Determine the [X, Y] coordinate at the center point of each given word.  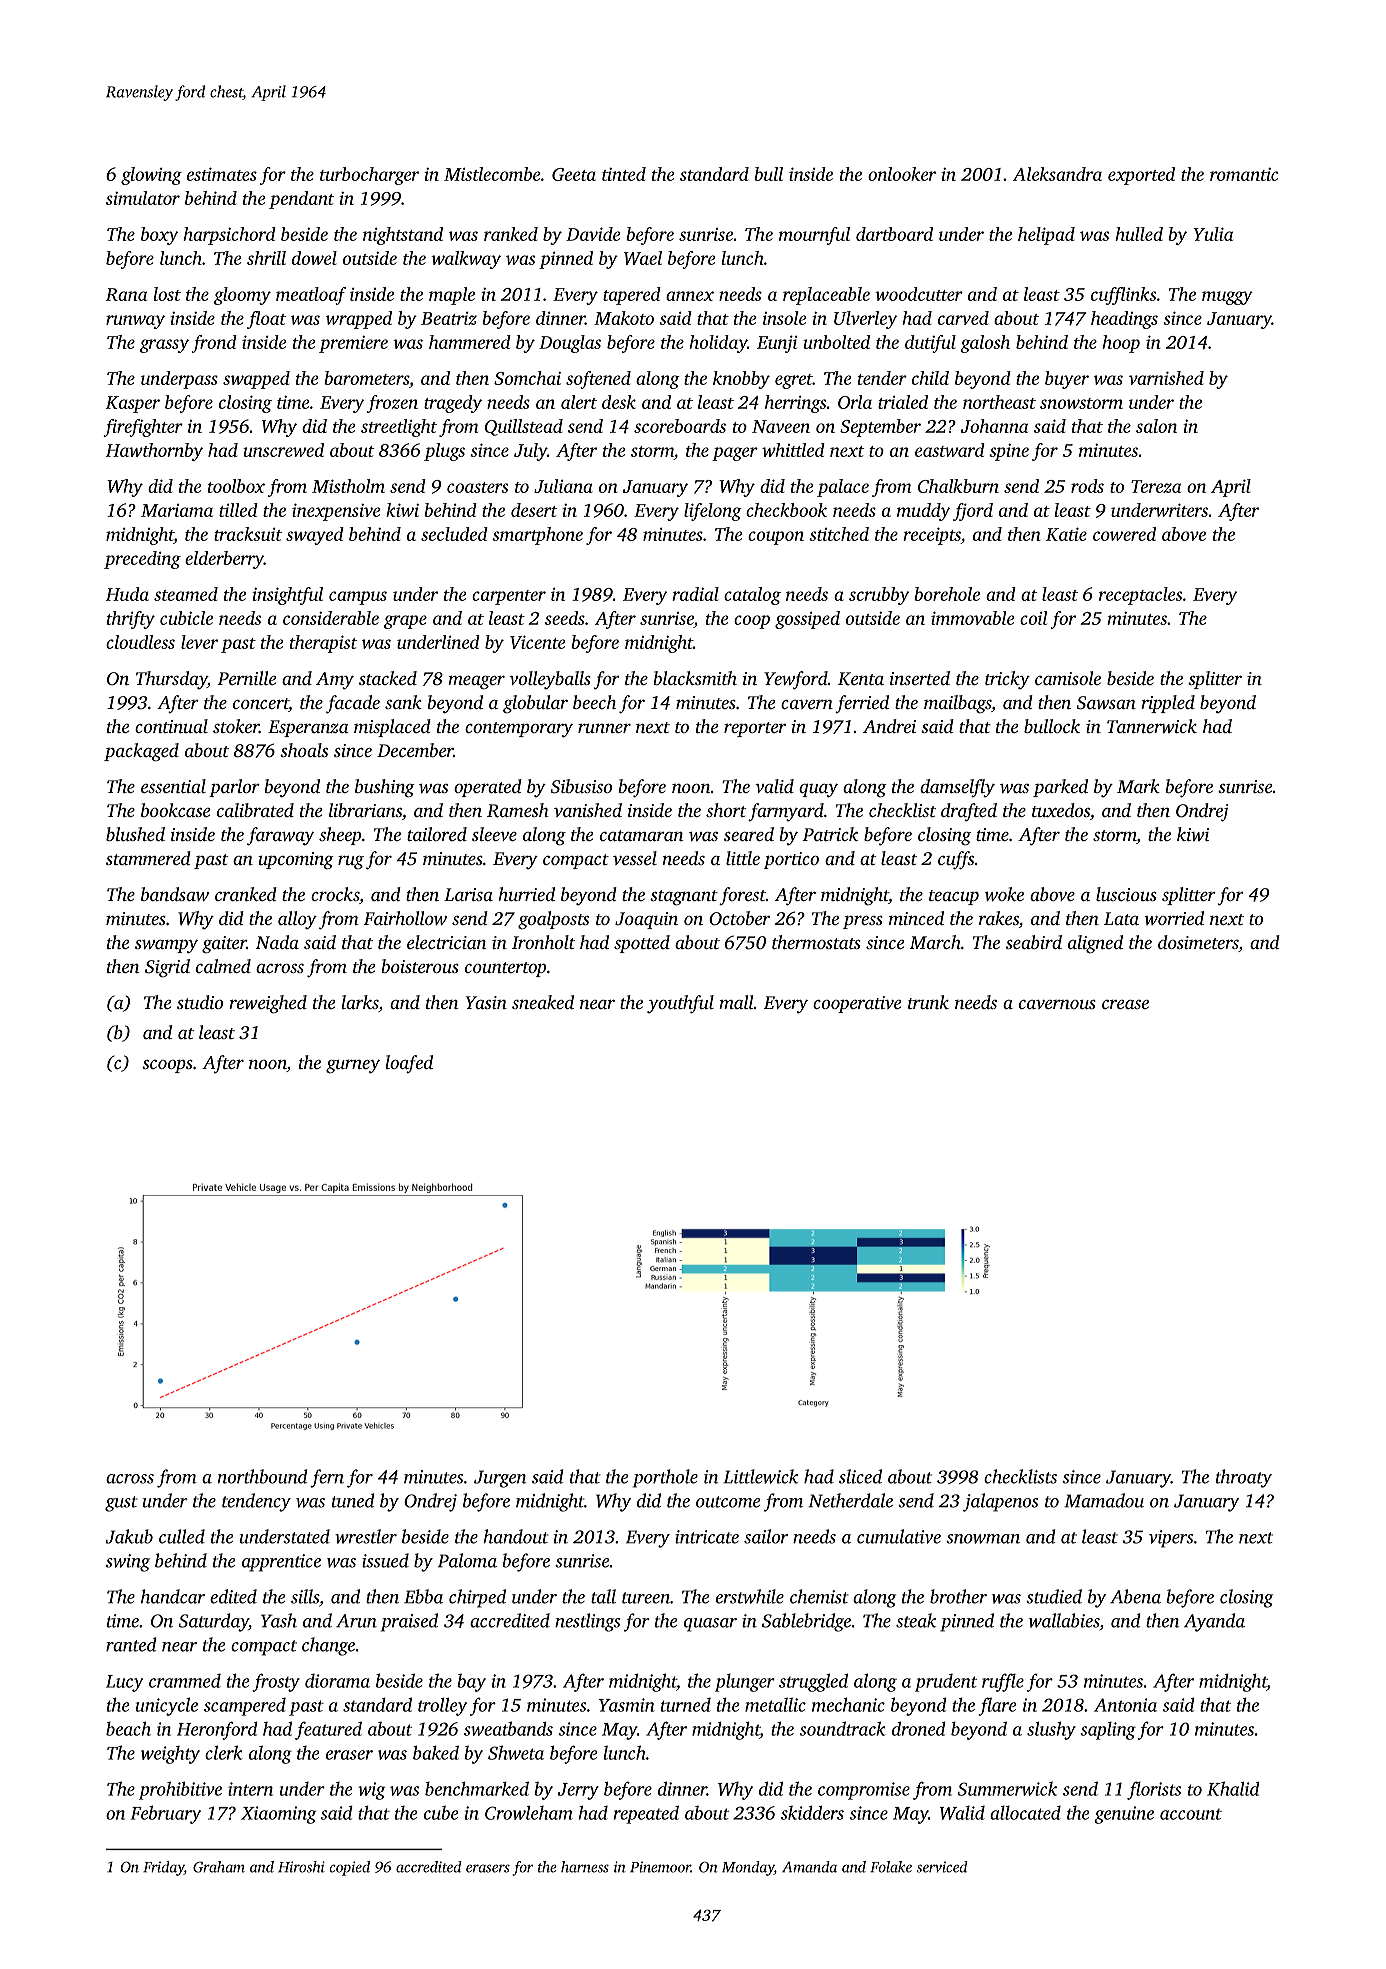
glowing [151, 176]
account [1191, 1814]
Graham [219, 1867]
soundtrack [843, 1728]
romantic [1244, 174]
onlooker [902, 174]
